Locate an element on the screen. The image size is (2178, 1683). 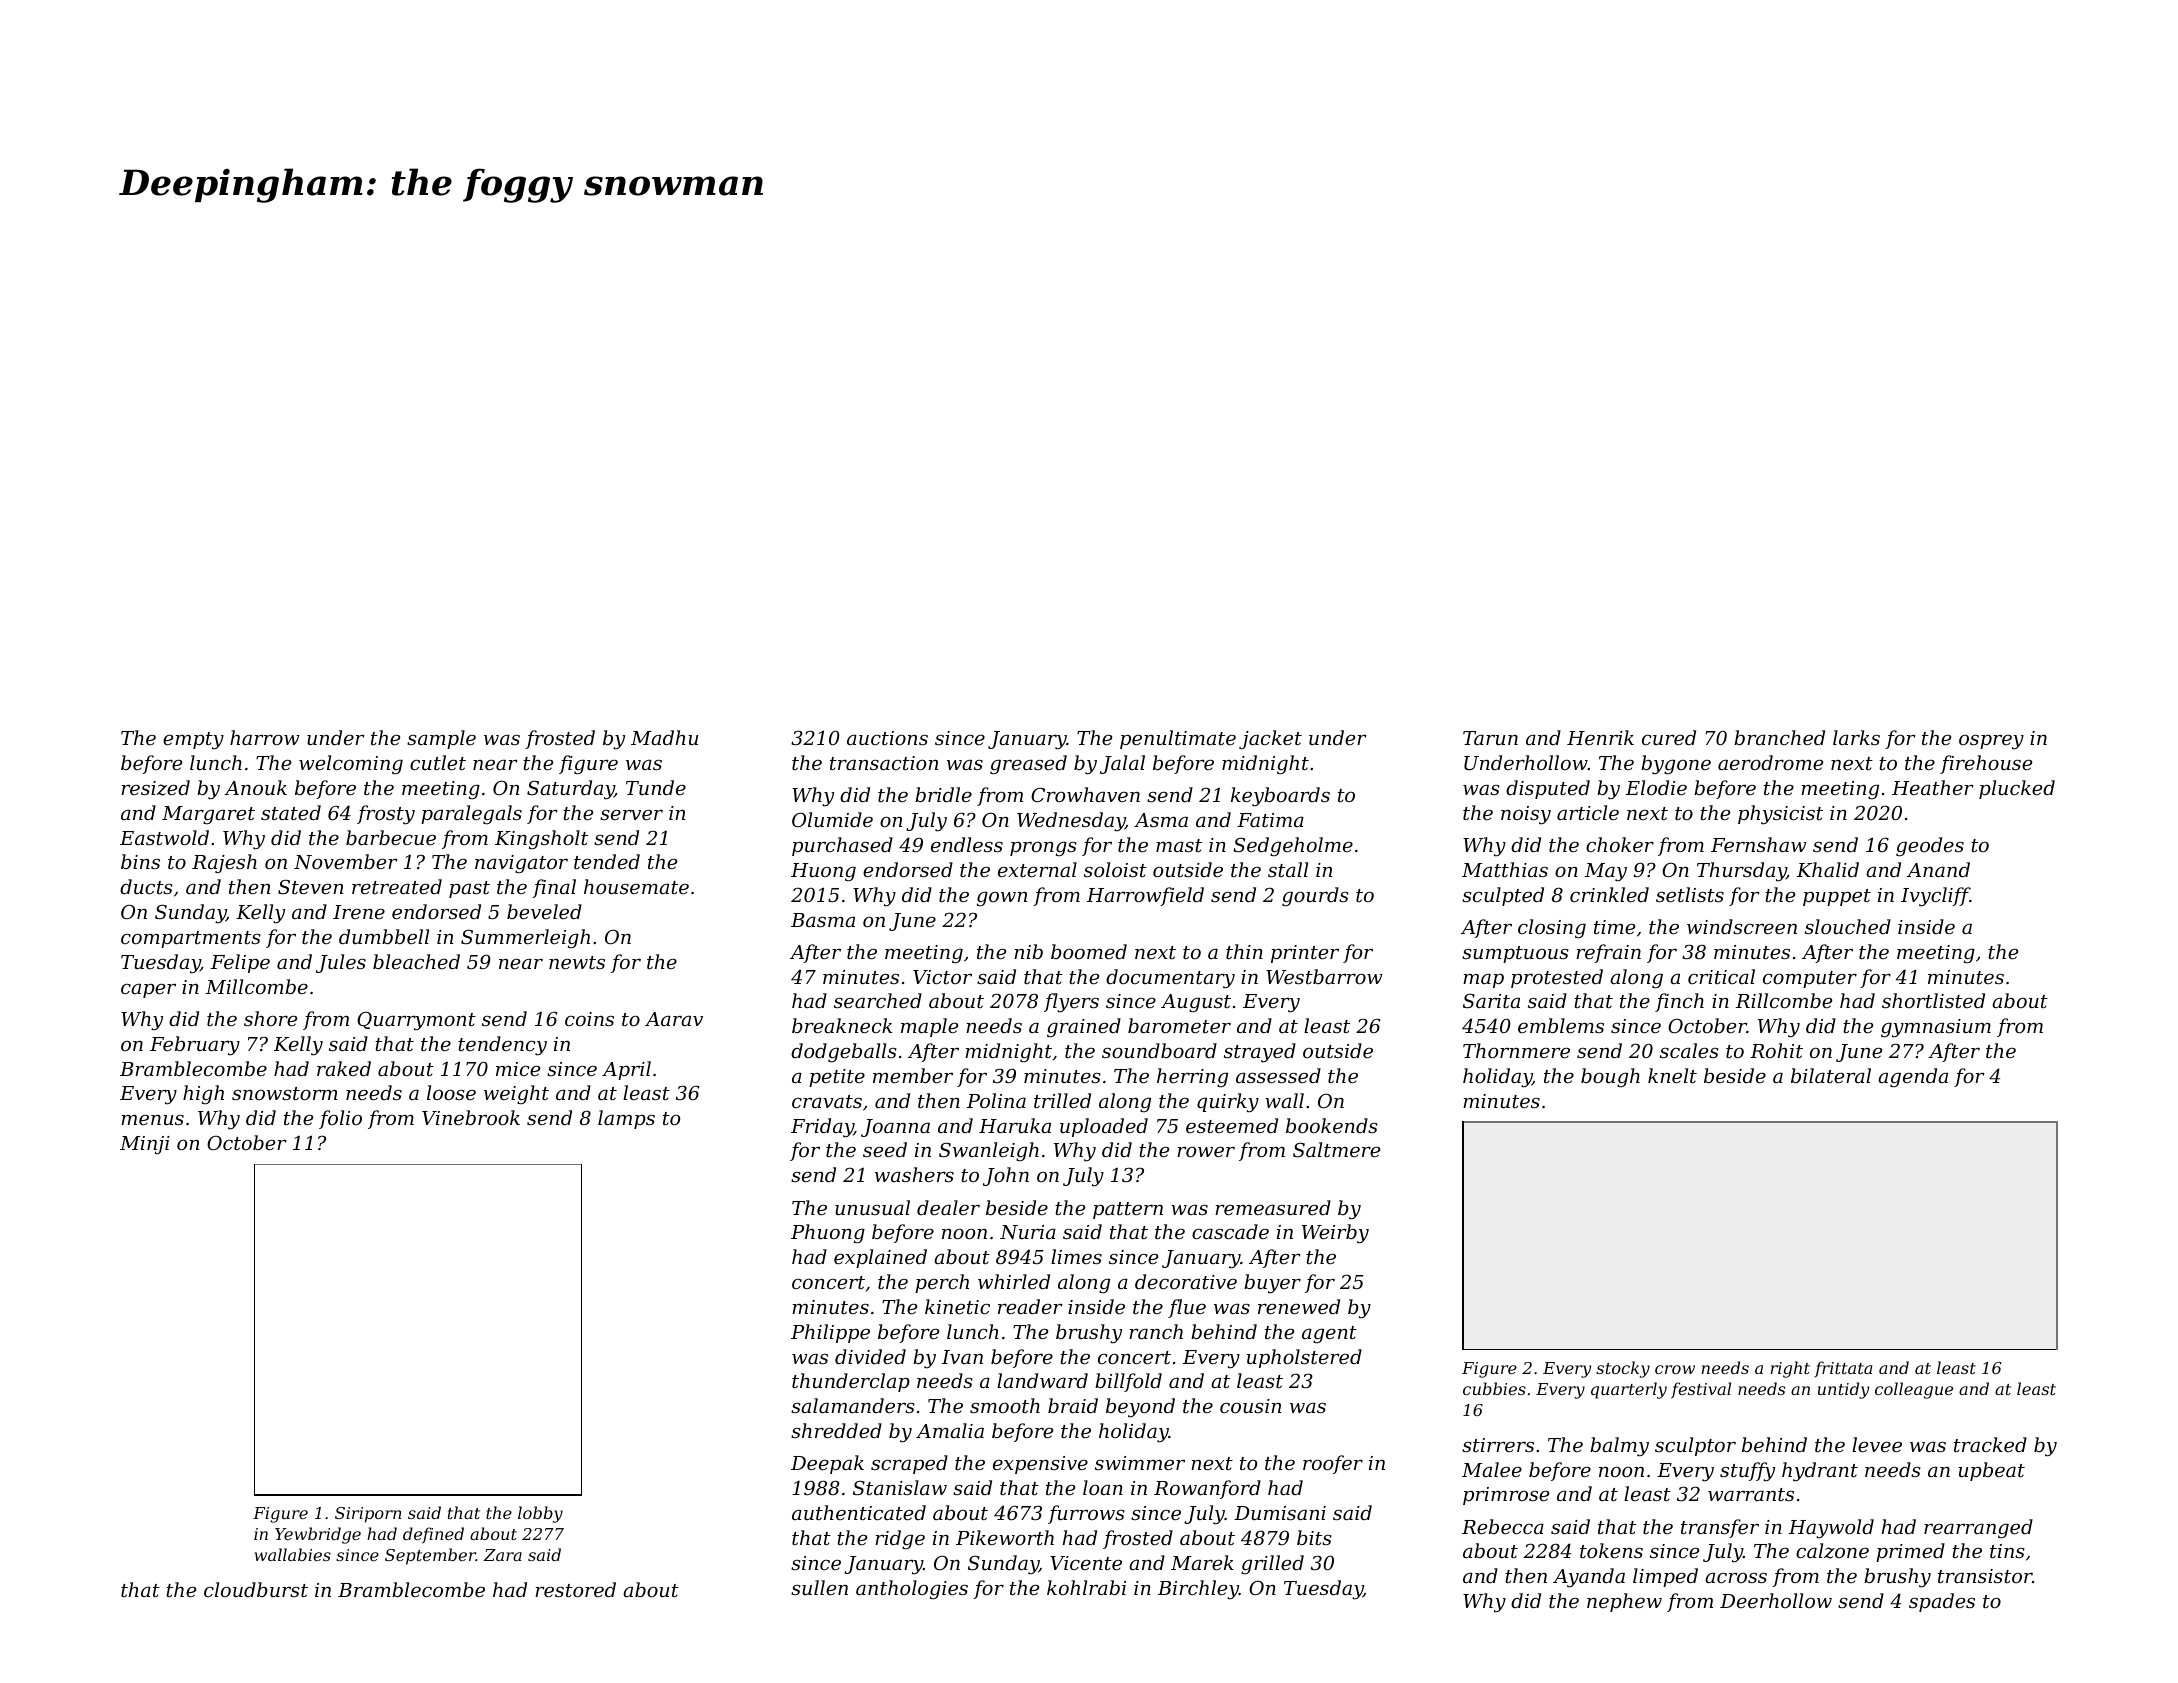
Philippe is located at coordinates (830, 1333).
